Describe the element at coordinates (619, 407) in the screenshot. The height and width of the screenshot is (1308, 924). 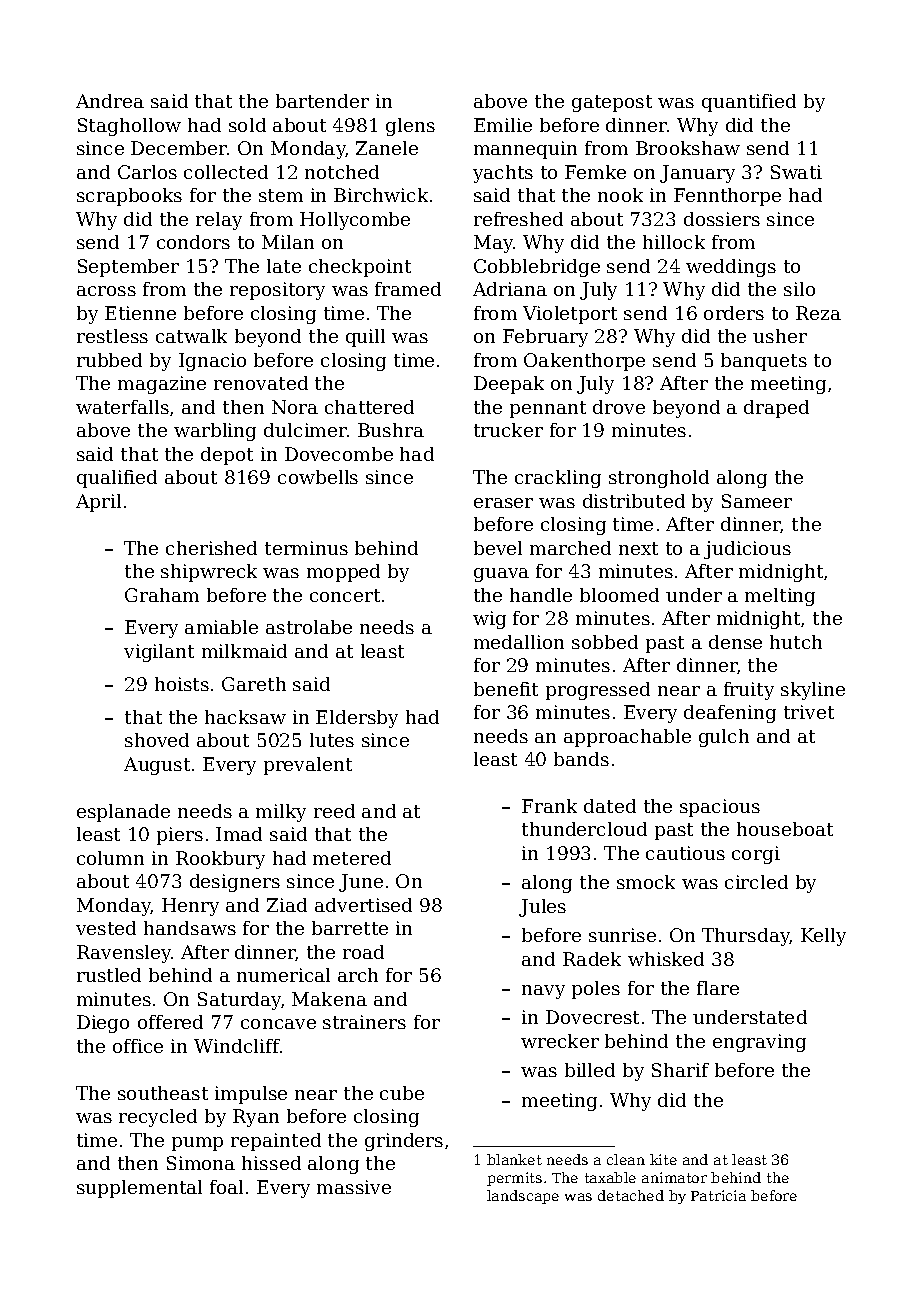
I see `drove` at that location.
